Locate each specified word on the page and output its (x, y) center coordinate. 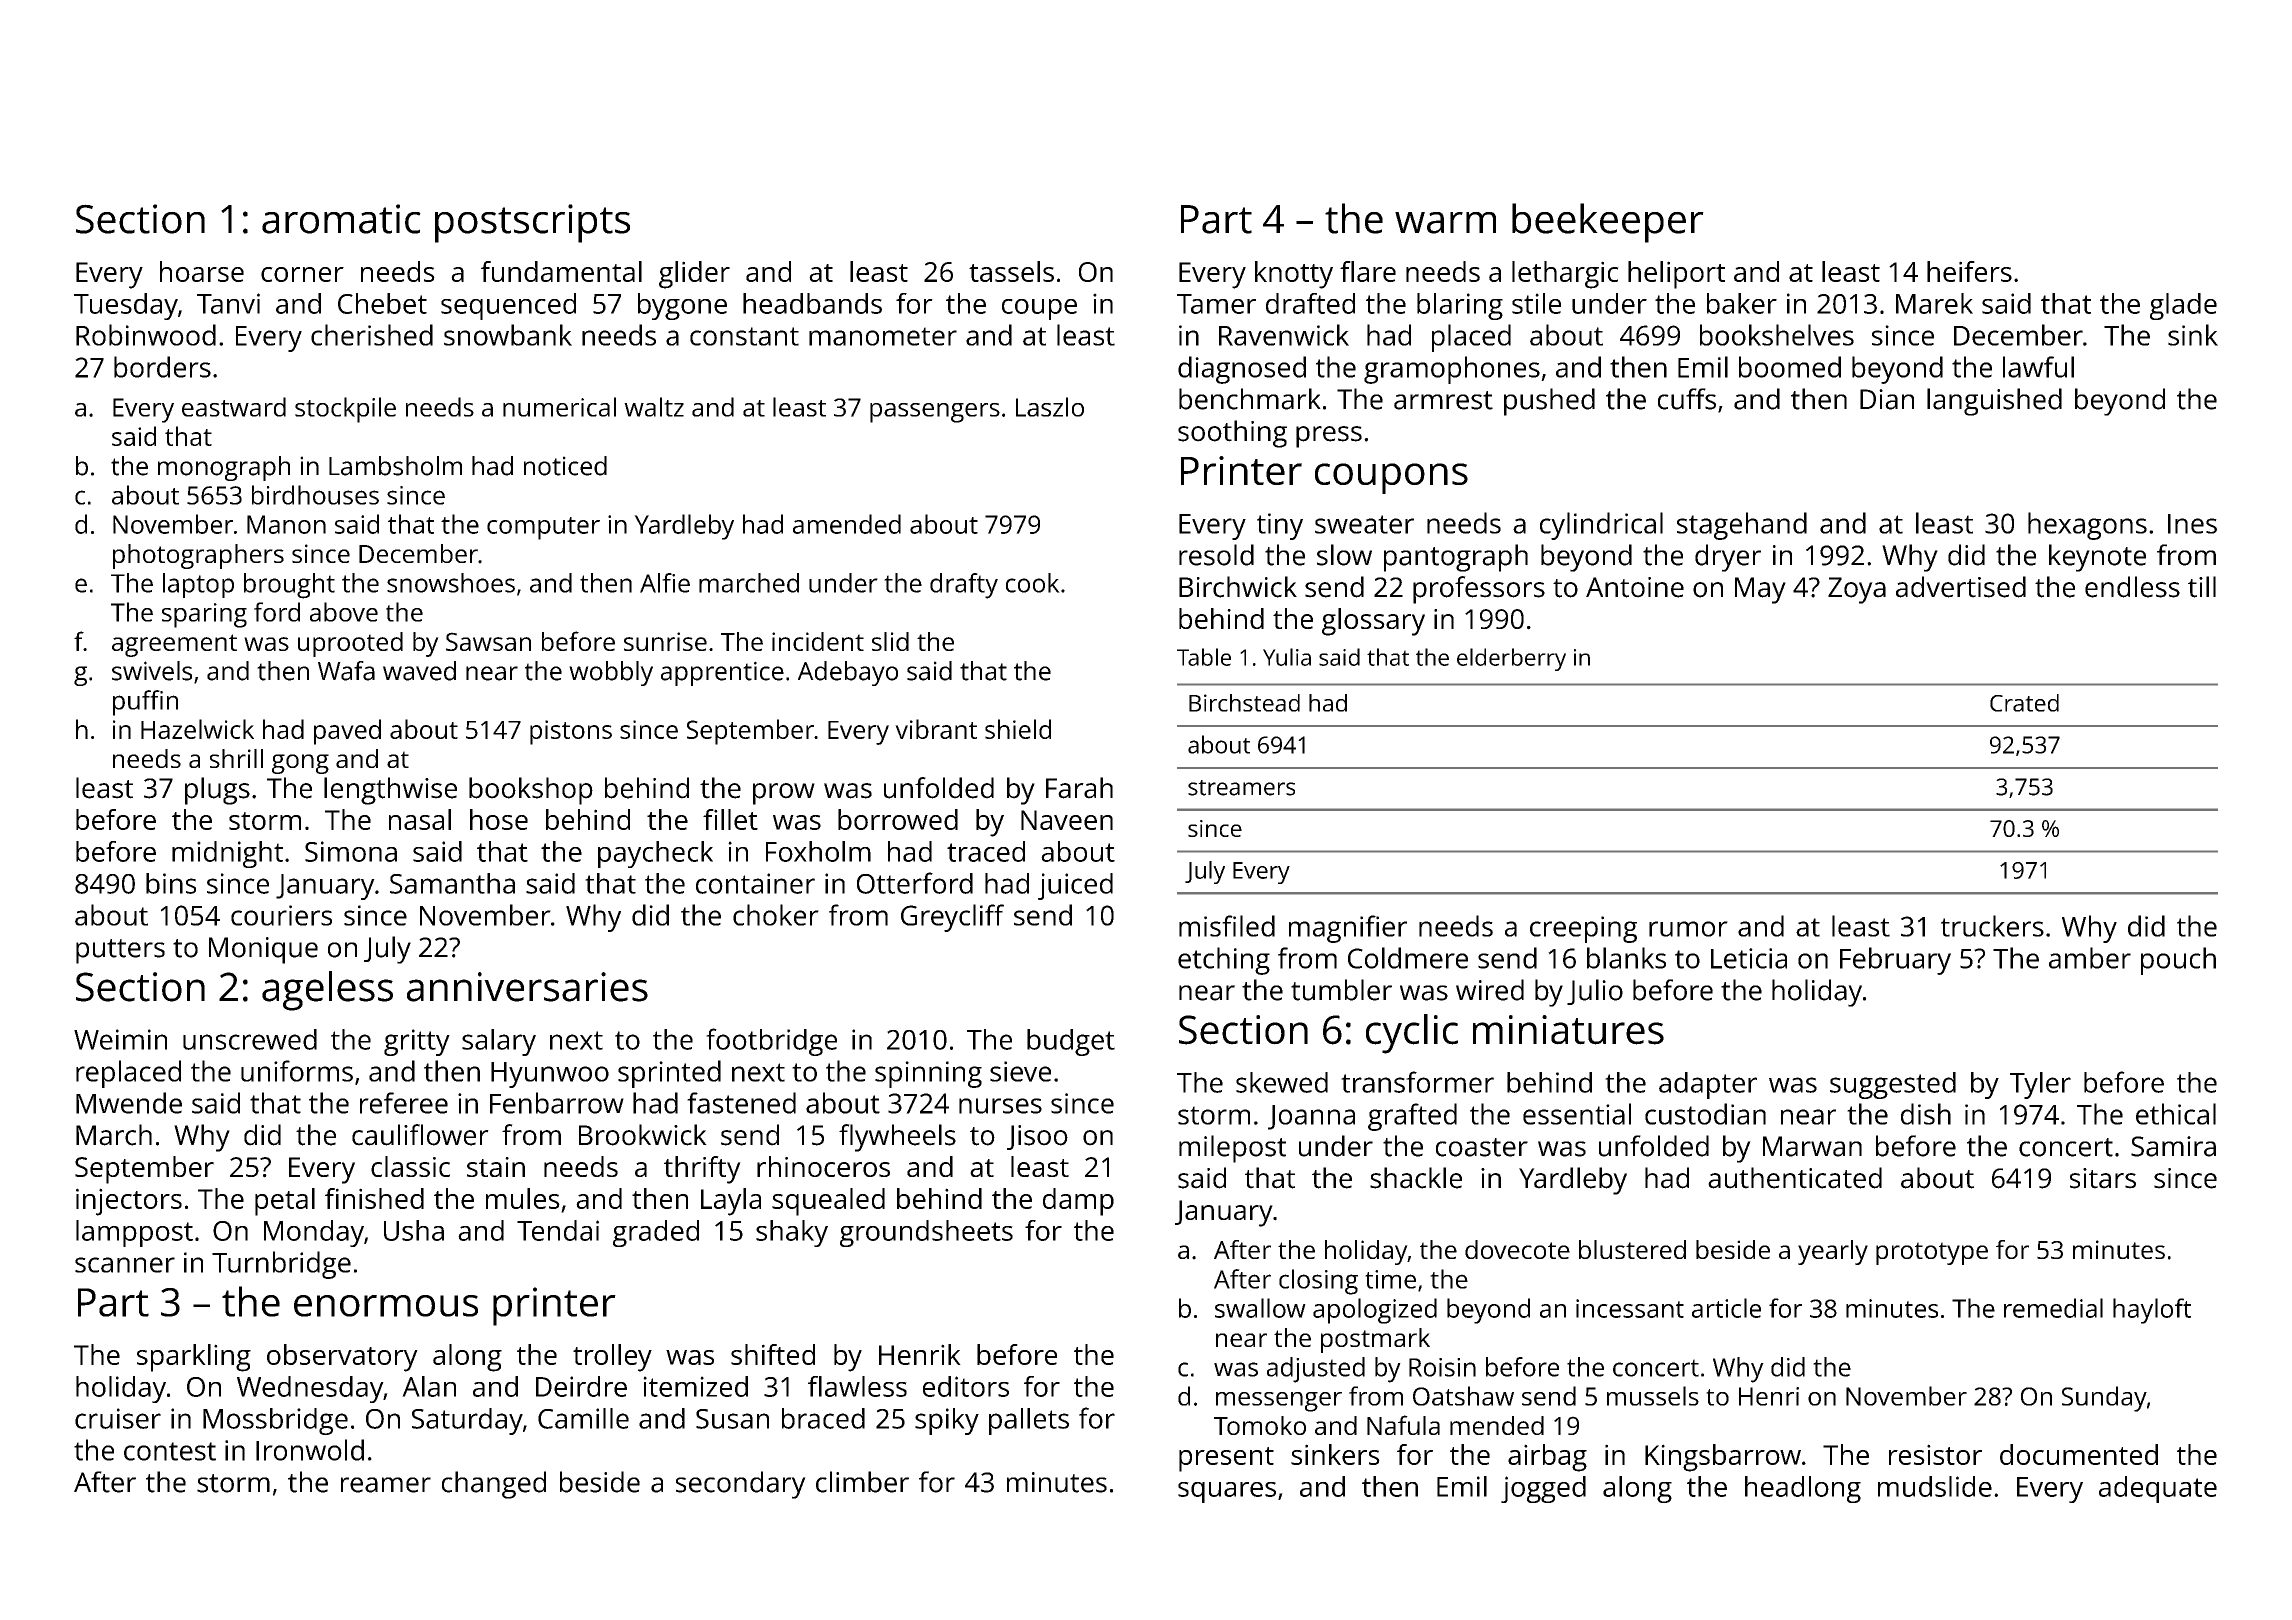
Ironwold (310, 1450)
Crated (2024, 703)
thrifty (702, 1170)
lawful (2038, 367)
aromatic (341, 219)
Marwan (1812, 1146)
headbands (812, 303)
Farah (1079, 788)
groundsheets (926, 1233)
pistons (571, 732)
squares (1227, 1492)
